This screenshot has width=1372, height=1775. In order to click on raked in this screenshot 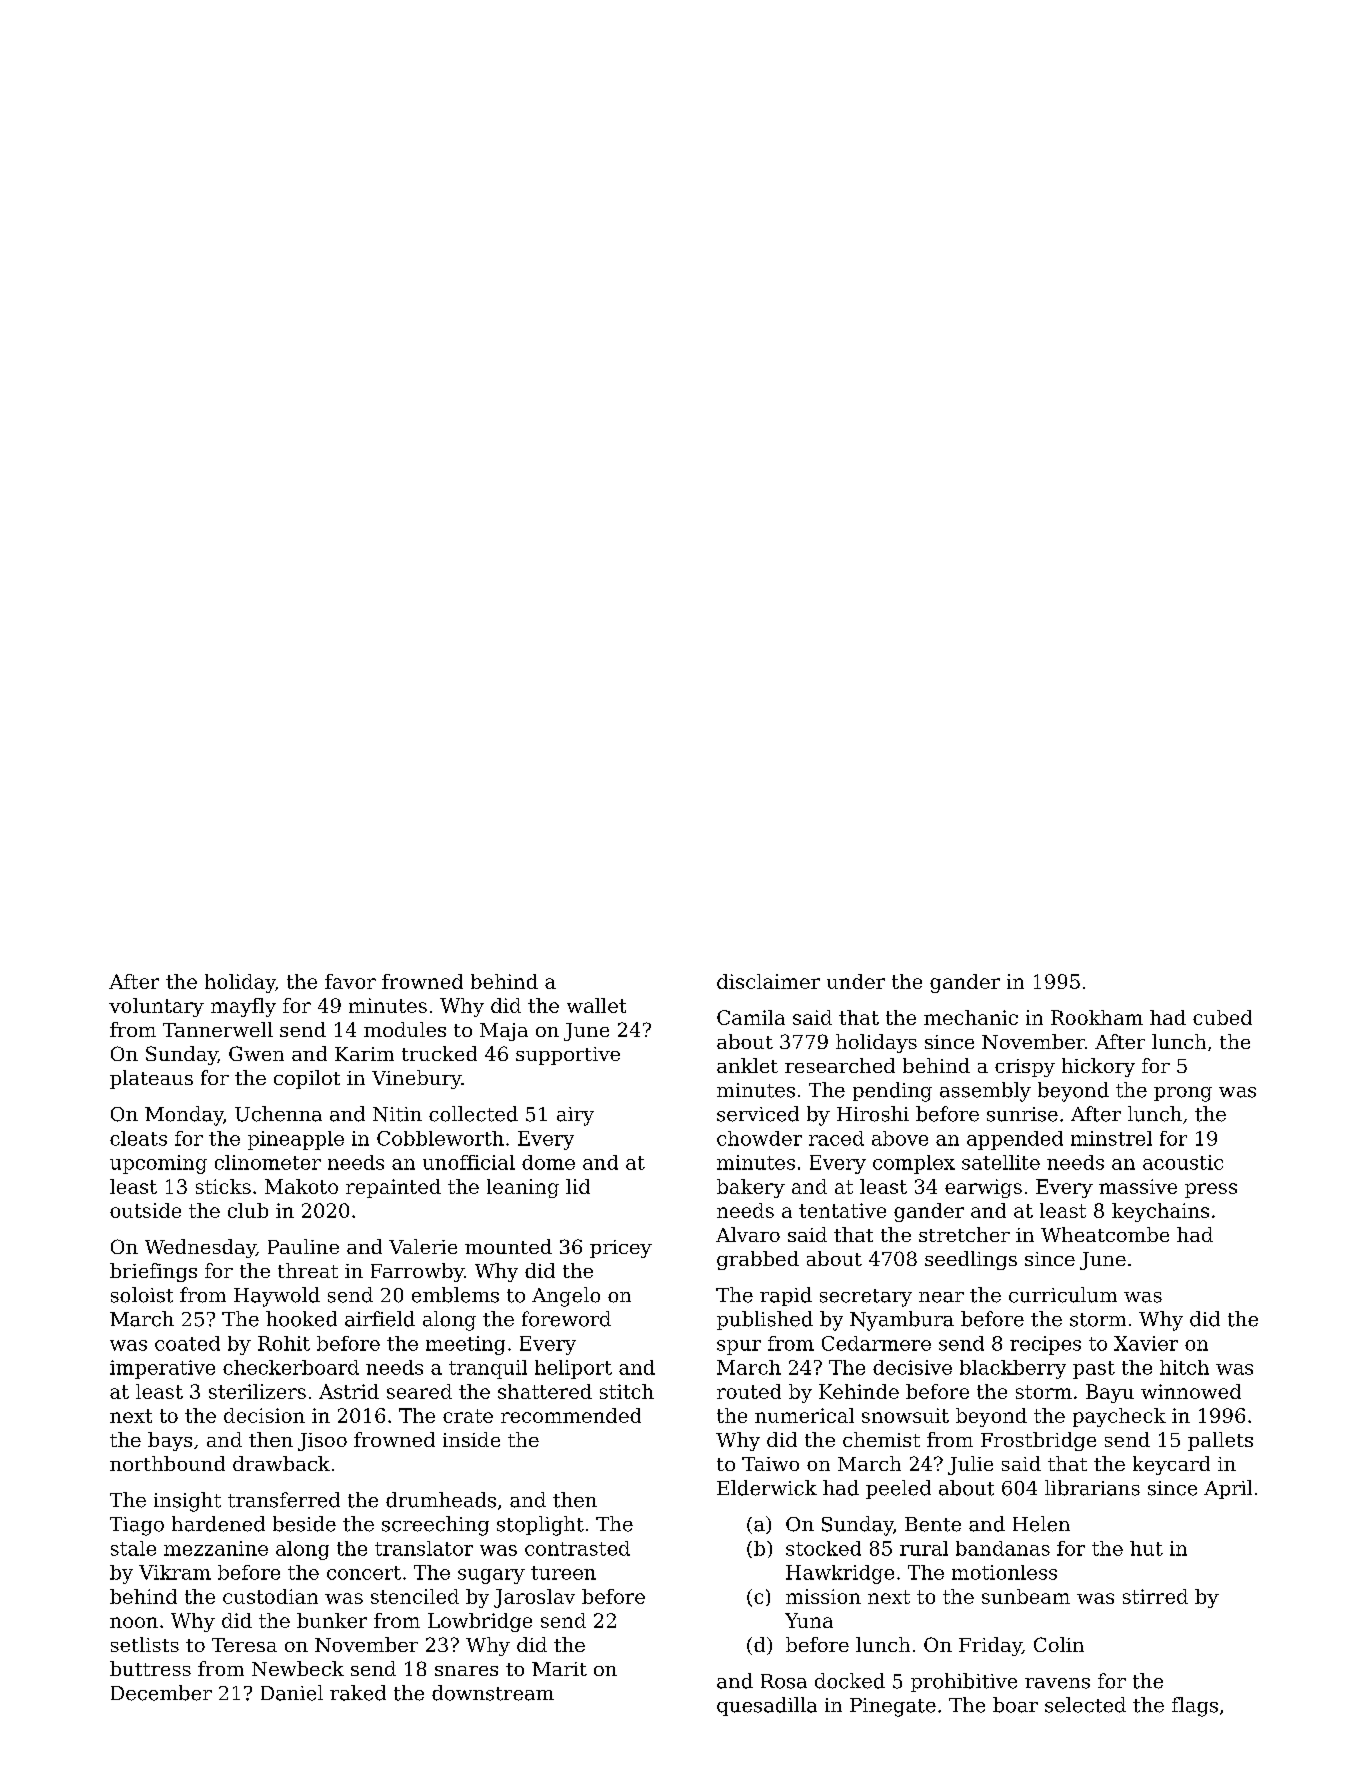, I will do `click(358, 1693)`.
